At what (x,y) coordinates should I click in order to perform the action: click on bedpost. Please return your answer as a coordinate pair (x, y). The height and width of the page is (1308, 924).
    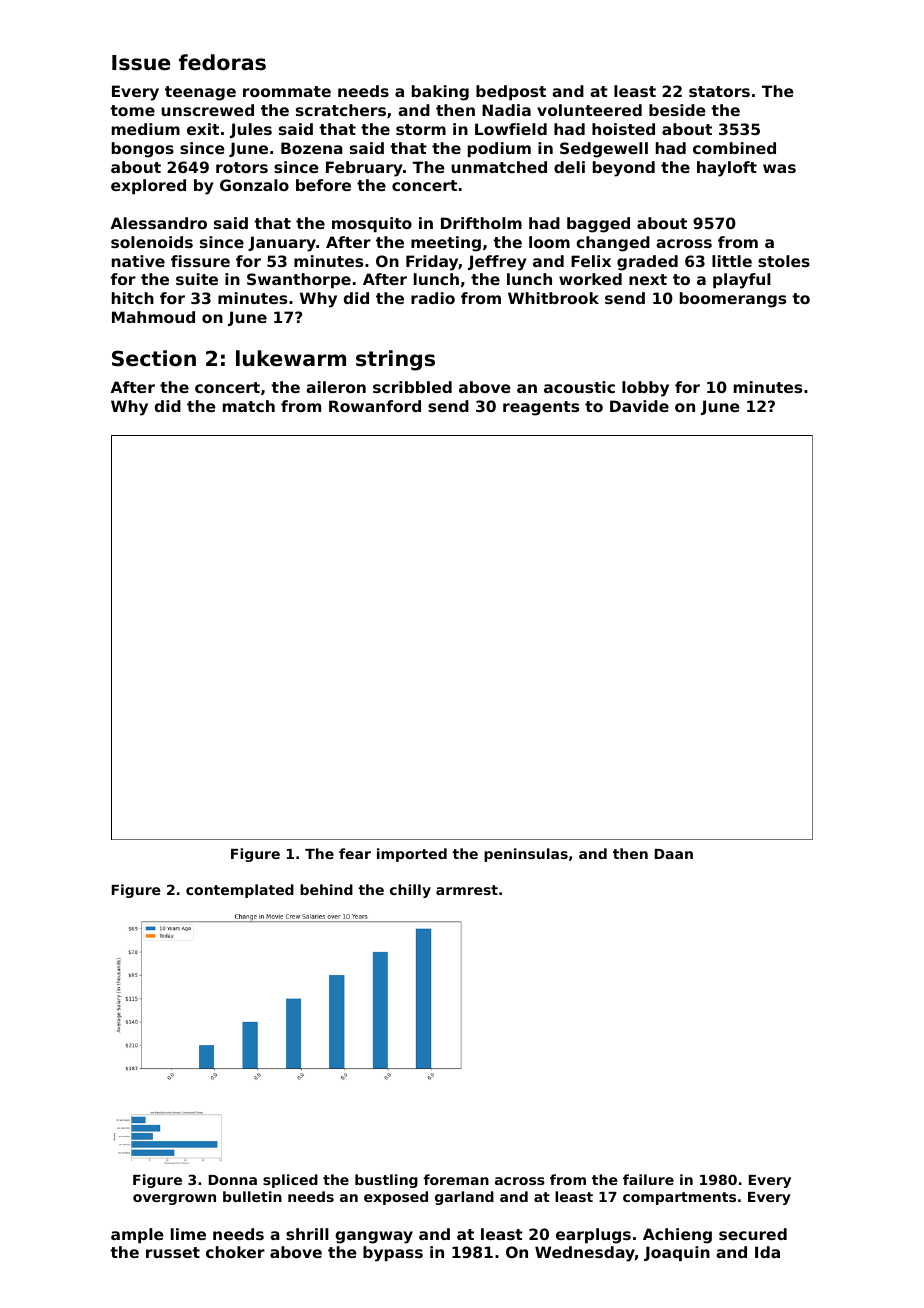
    Looking at the image, I should click on (511, 92).
